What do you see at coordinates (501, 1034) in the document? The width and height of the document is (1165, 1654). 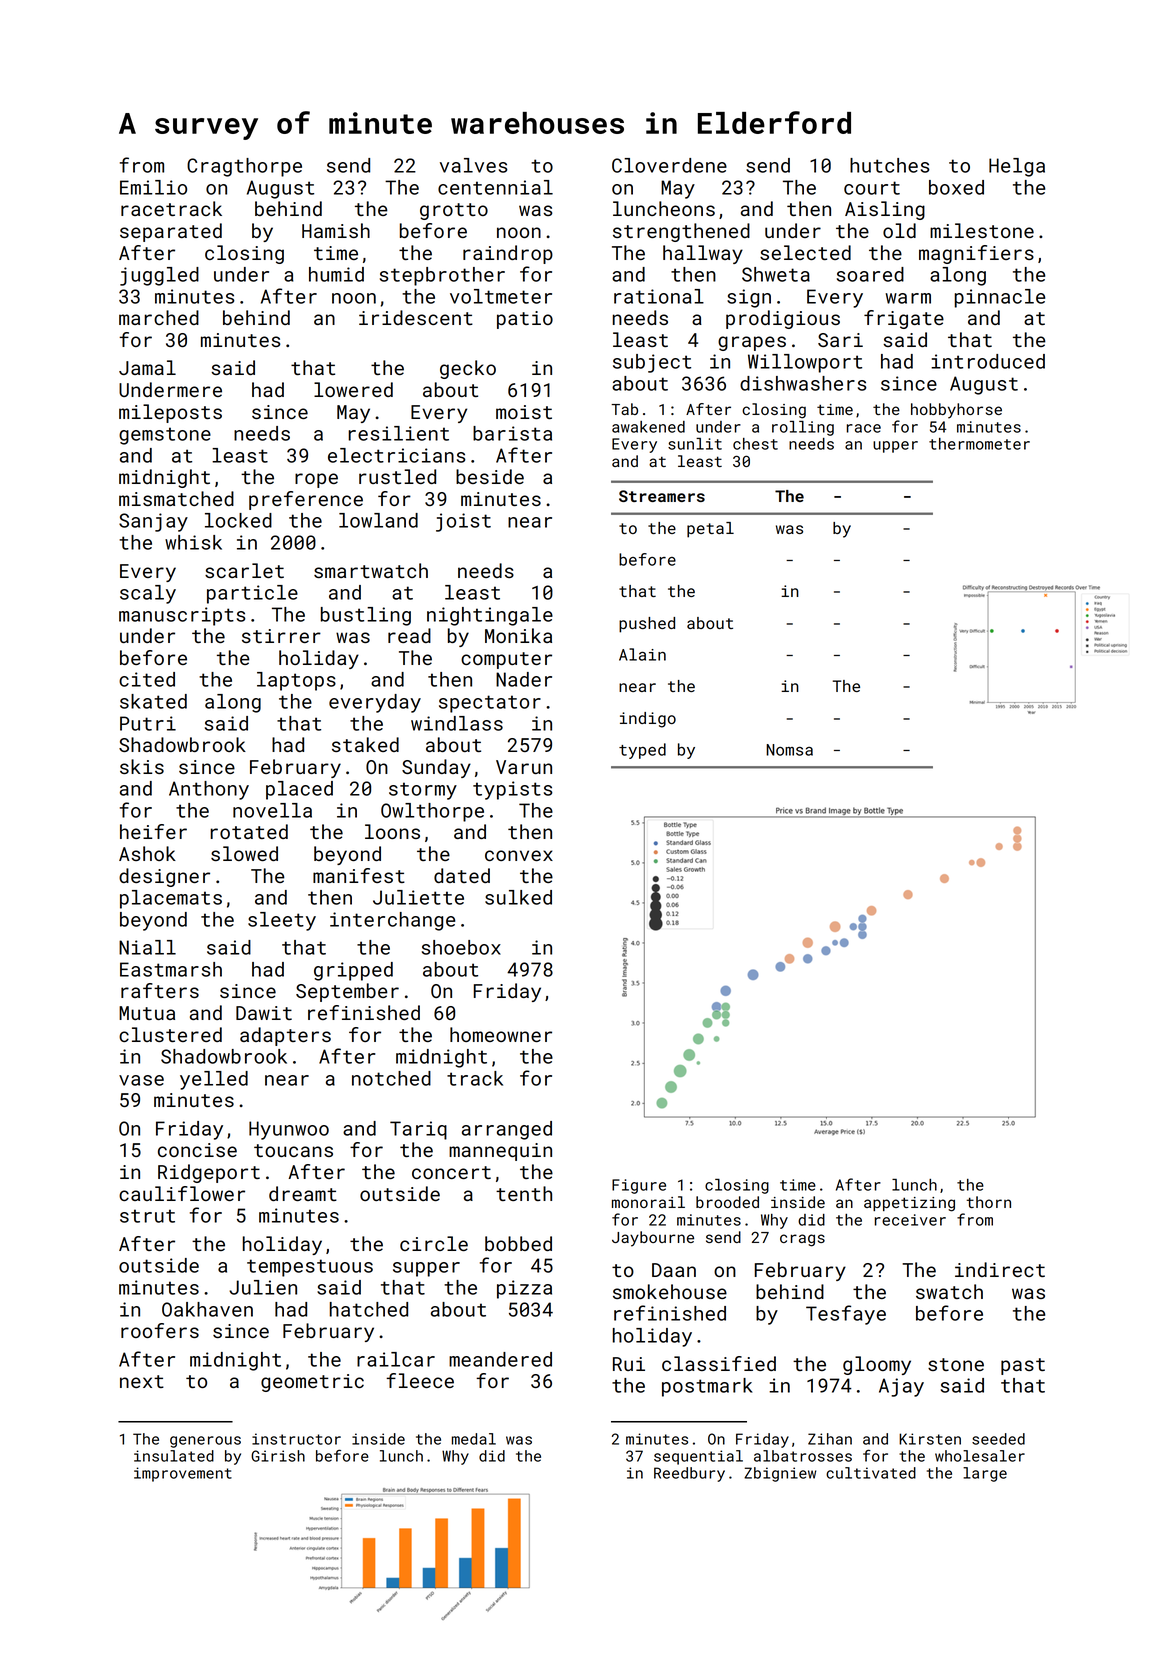 I see `homeowner` at bounding box center [501, 1034].
